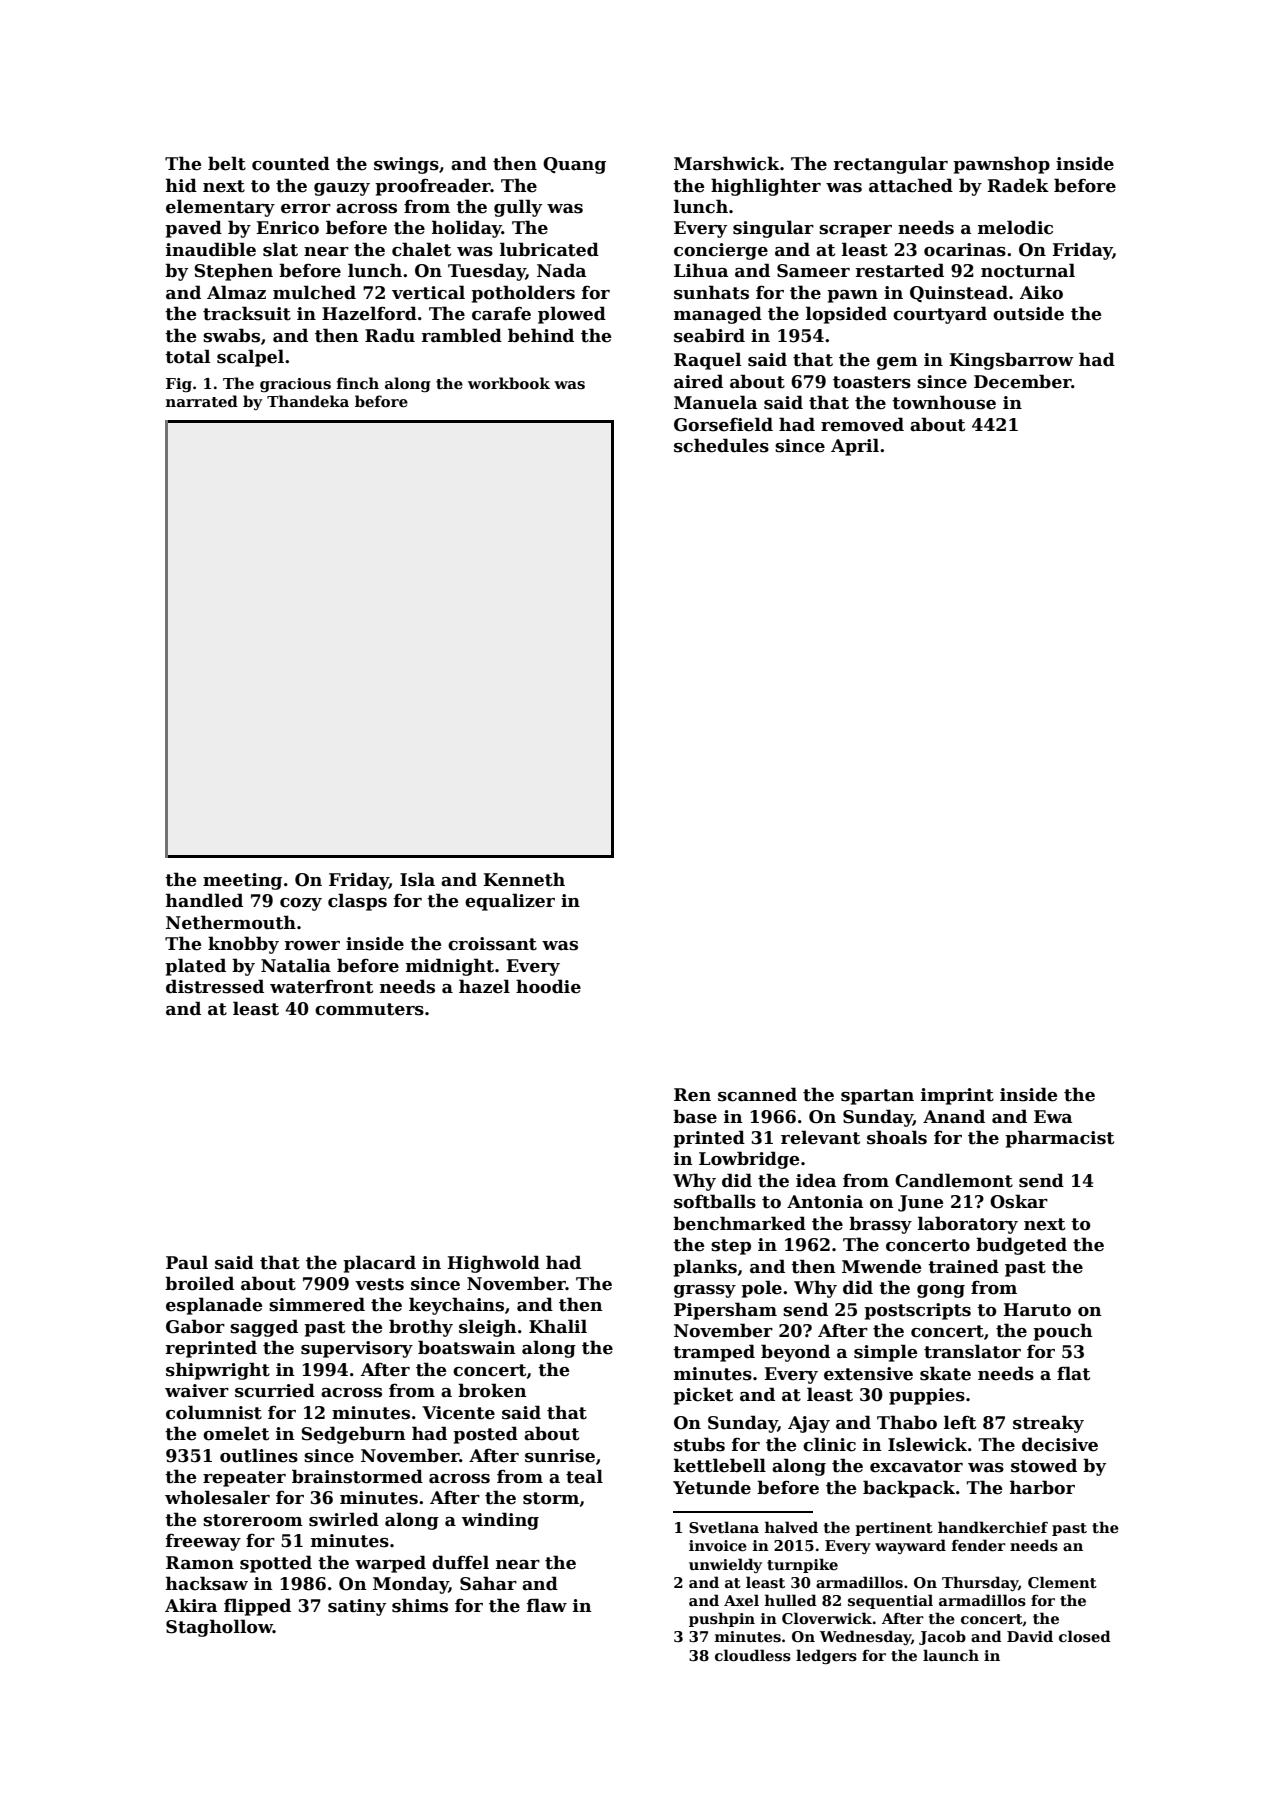 The width and height of the screenshot is (1287, 1820). What do you see at coordinates (724, 1527) in the screenshot?
I see `Svetlana` at bounding box center [724, 1527].
